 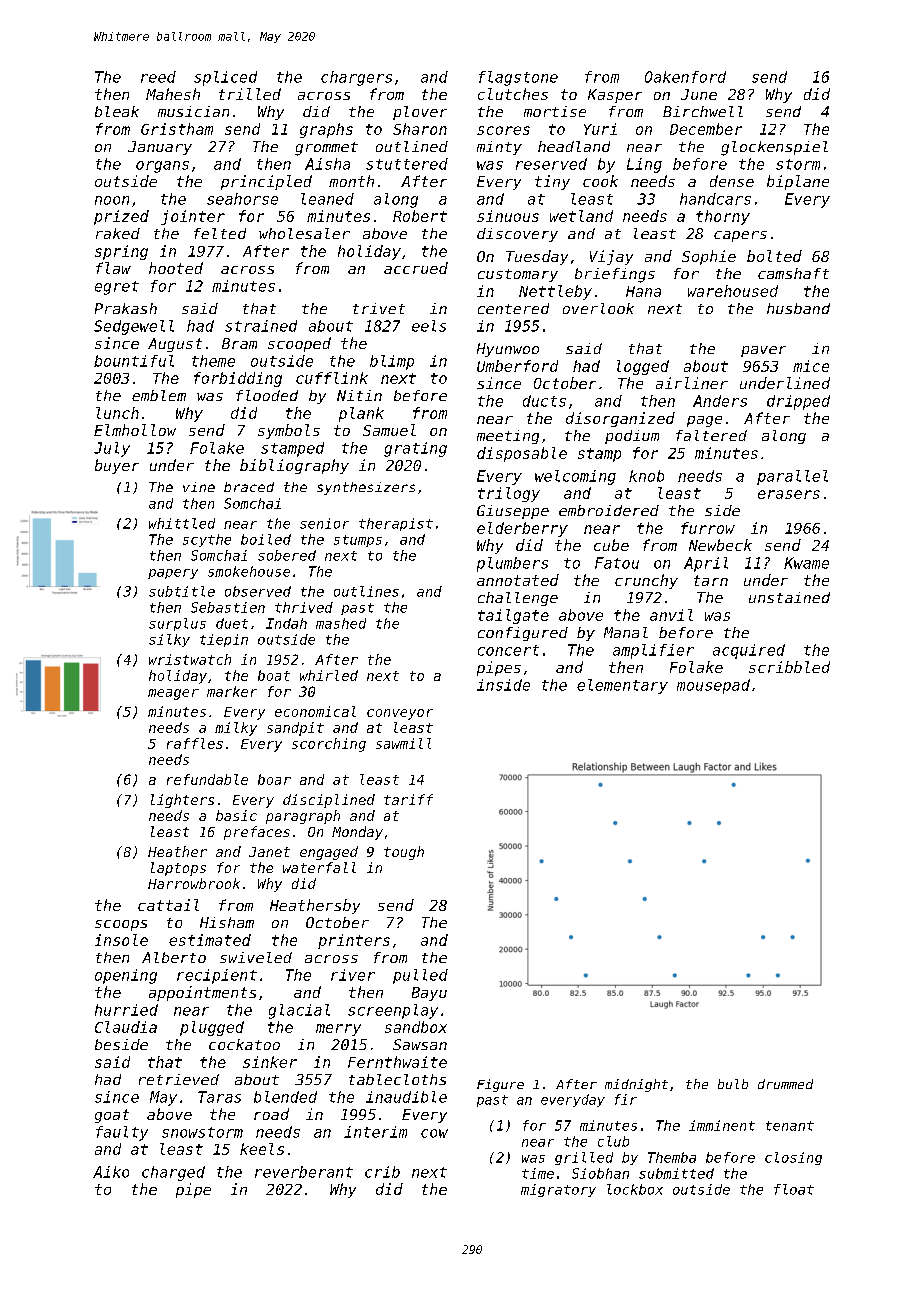 What do you see at coordinates (429, 994) in the page?
I see `Bayu` at bounding box center [429, 994].
